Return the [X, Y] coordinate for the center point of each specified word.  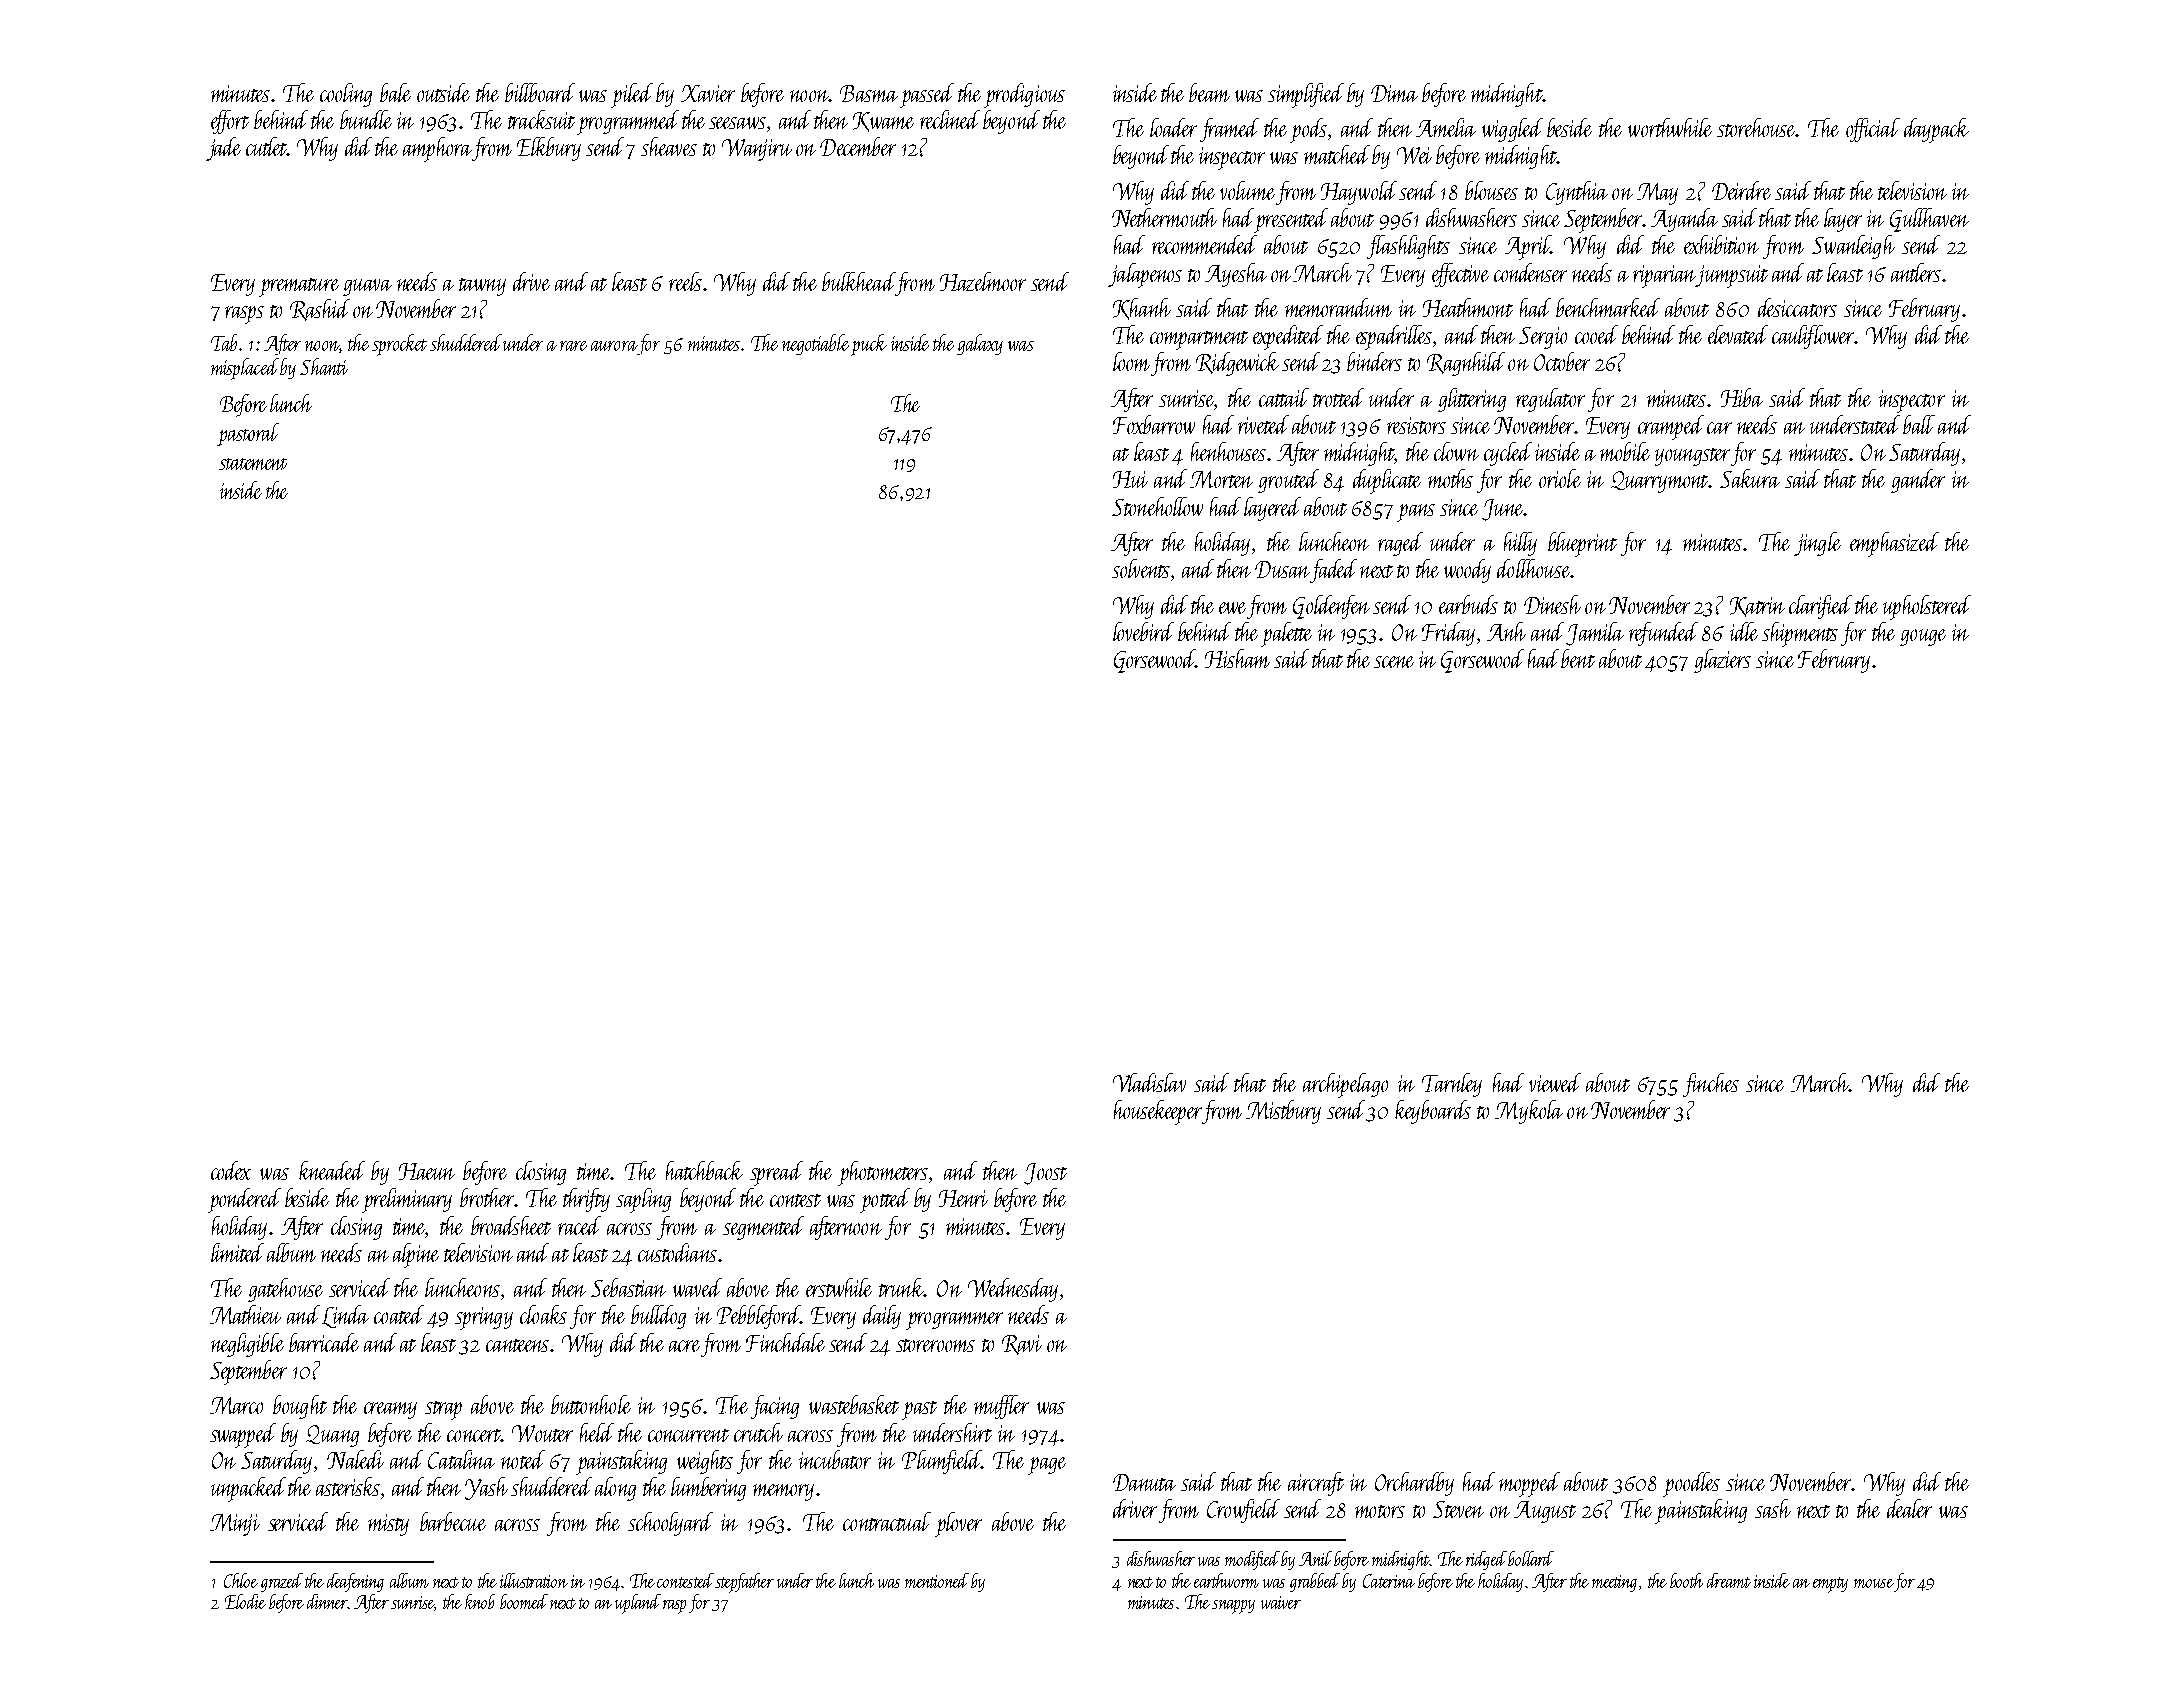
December [858, 146]
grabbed [1315, 1582]
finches [1711, 1085]
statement [253, 464]
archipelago [1345, 1085]
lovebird [1143, 631]
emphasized [1894, 544]
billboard [540, 92]
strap [443, 1410]
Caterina [1389, 1581]
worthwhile [1670, 127]
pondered [244, 1200]
